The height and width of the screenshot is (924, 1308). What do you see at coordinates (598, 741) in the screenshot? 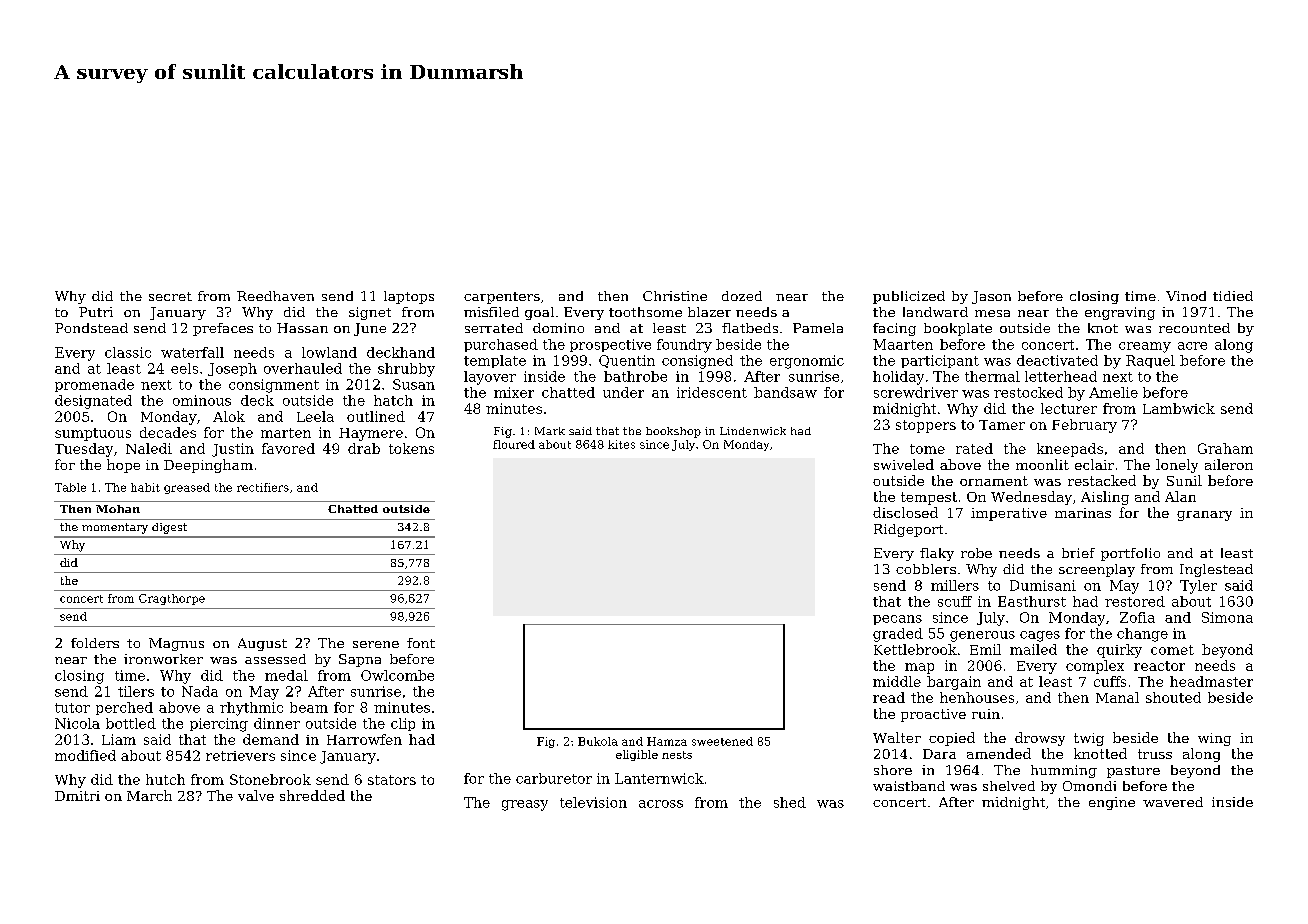
I see `Bukola` at bounding box center [598, 741].
